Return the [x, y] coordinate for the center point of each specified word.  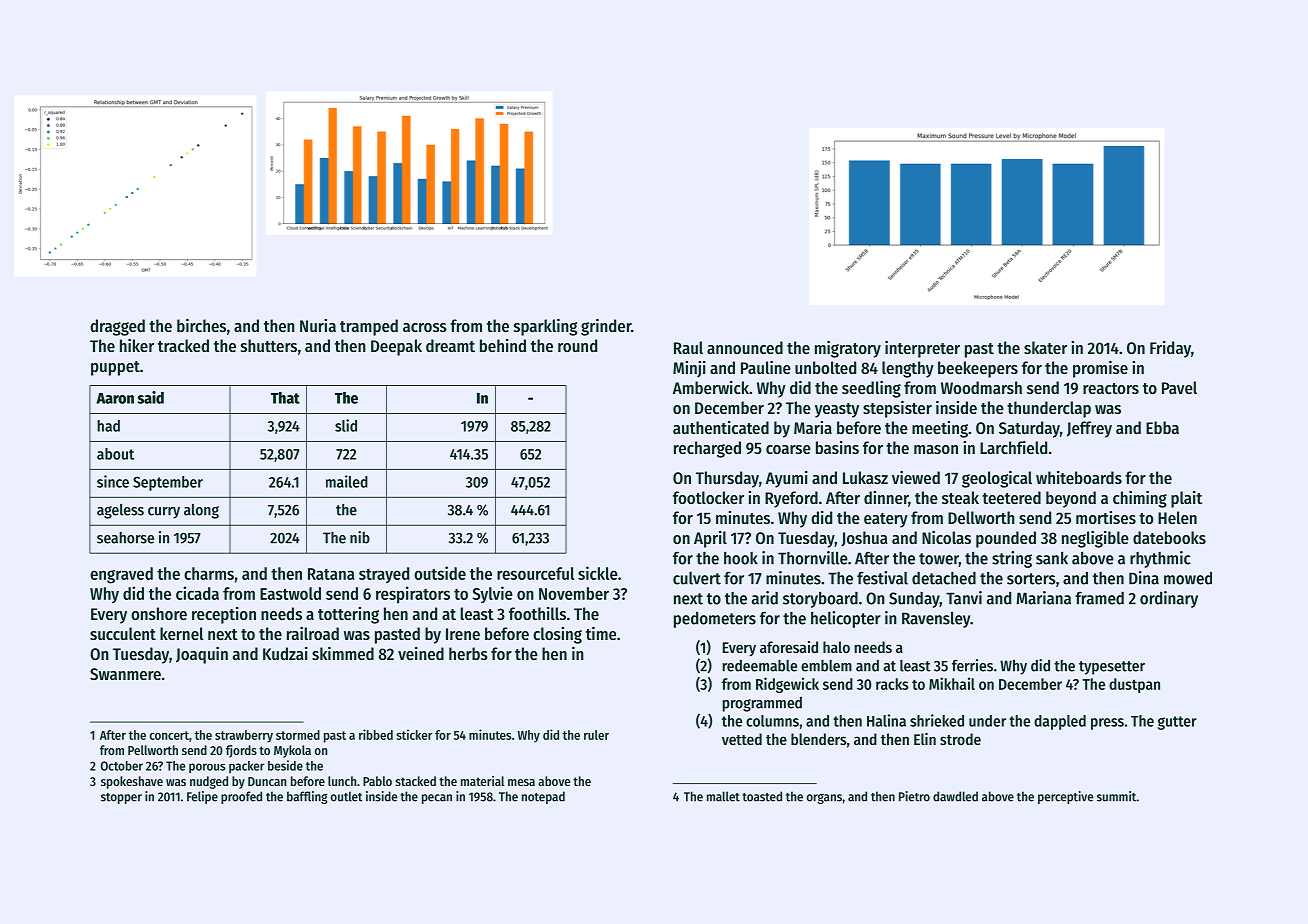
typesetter [1112, 668]
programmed [762, 704]
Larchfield [1013, 447]
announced [745, 347]
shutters [269, 345]
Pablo [377, 781]
